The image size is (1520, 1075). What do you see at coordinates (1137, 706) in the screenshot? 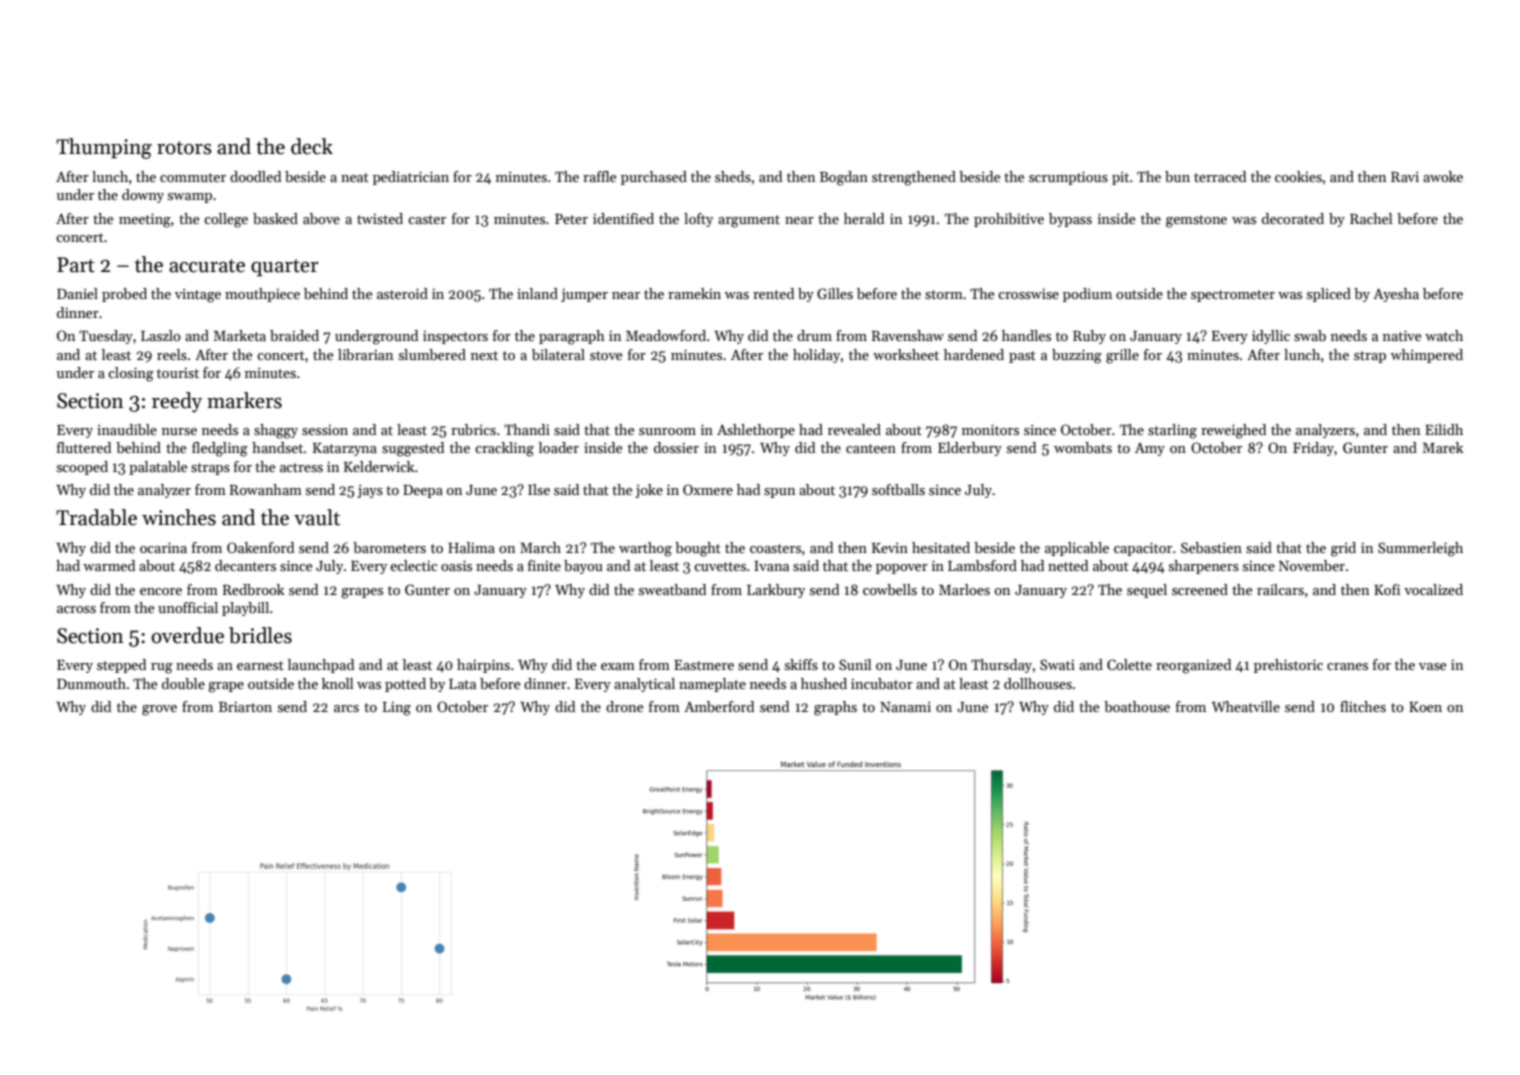
I see `boathouse` at bounding box center [1137, 706].
